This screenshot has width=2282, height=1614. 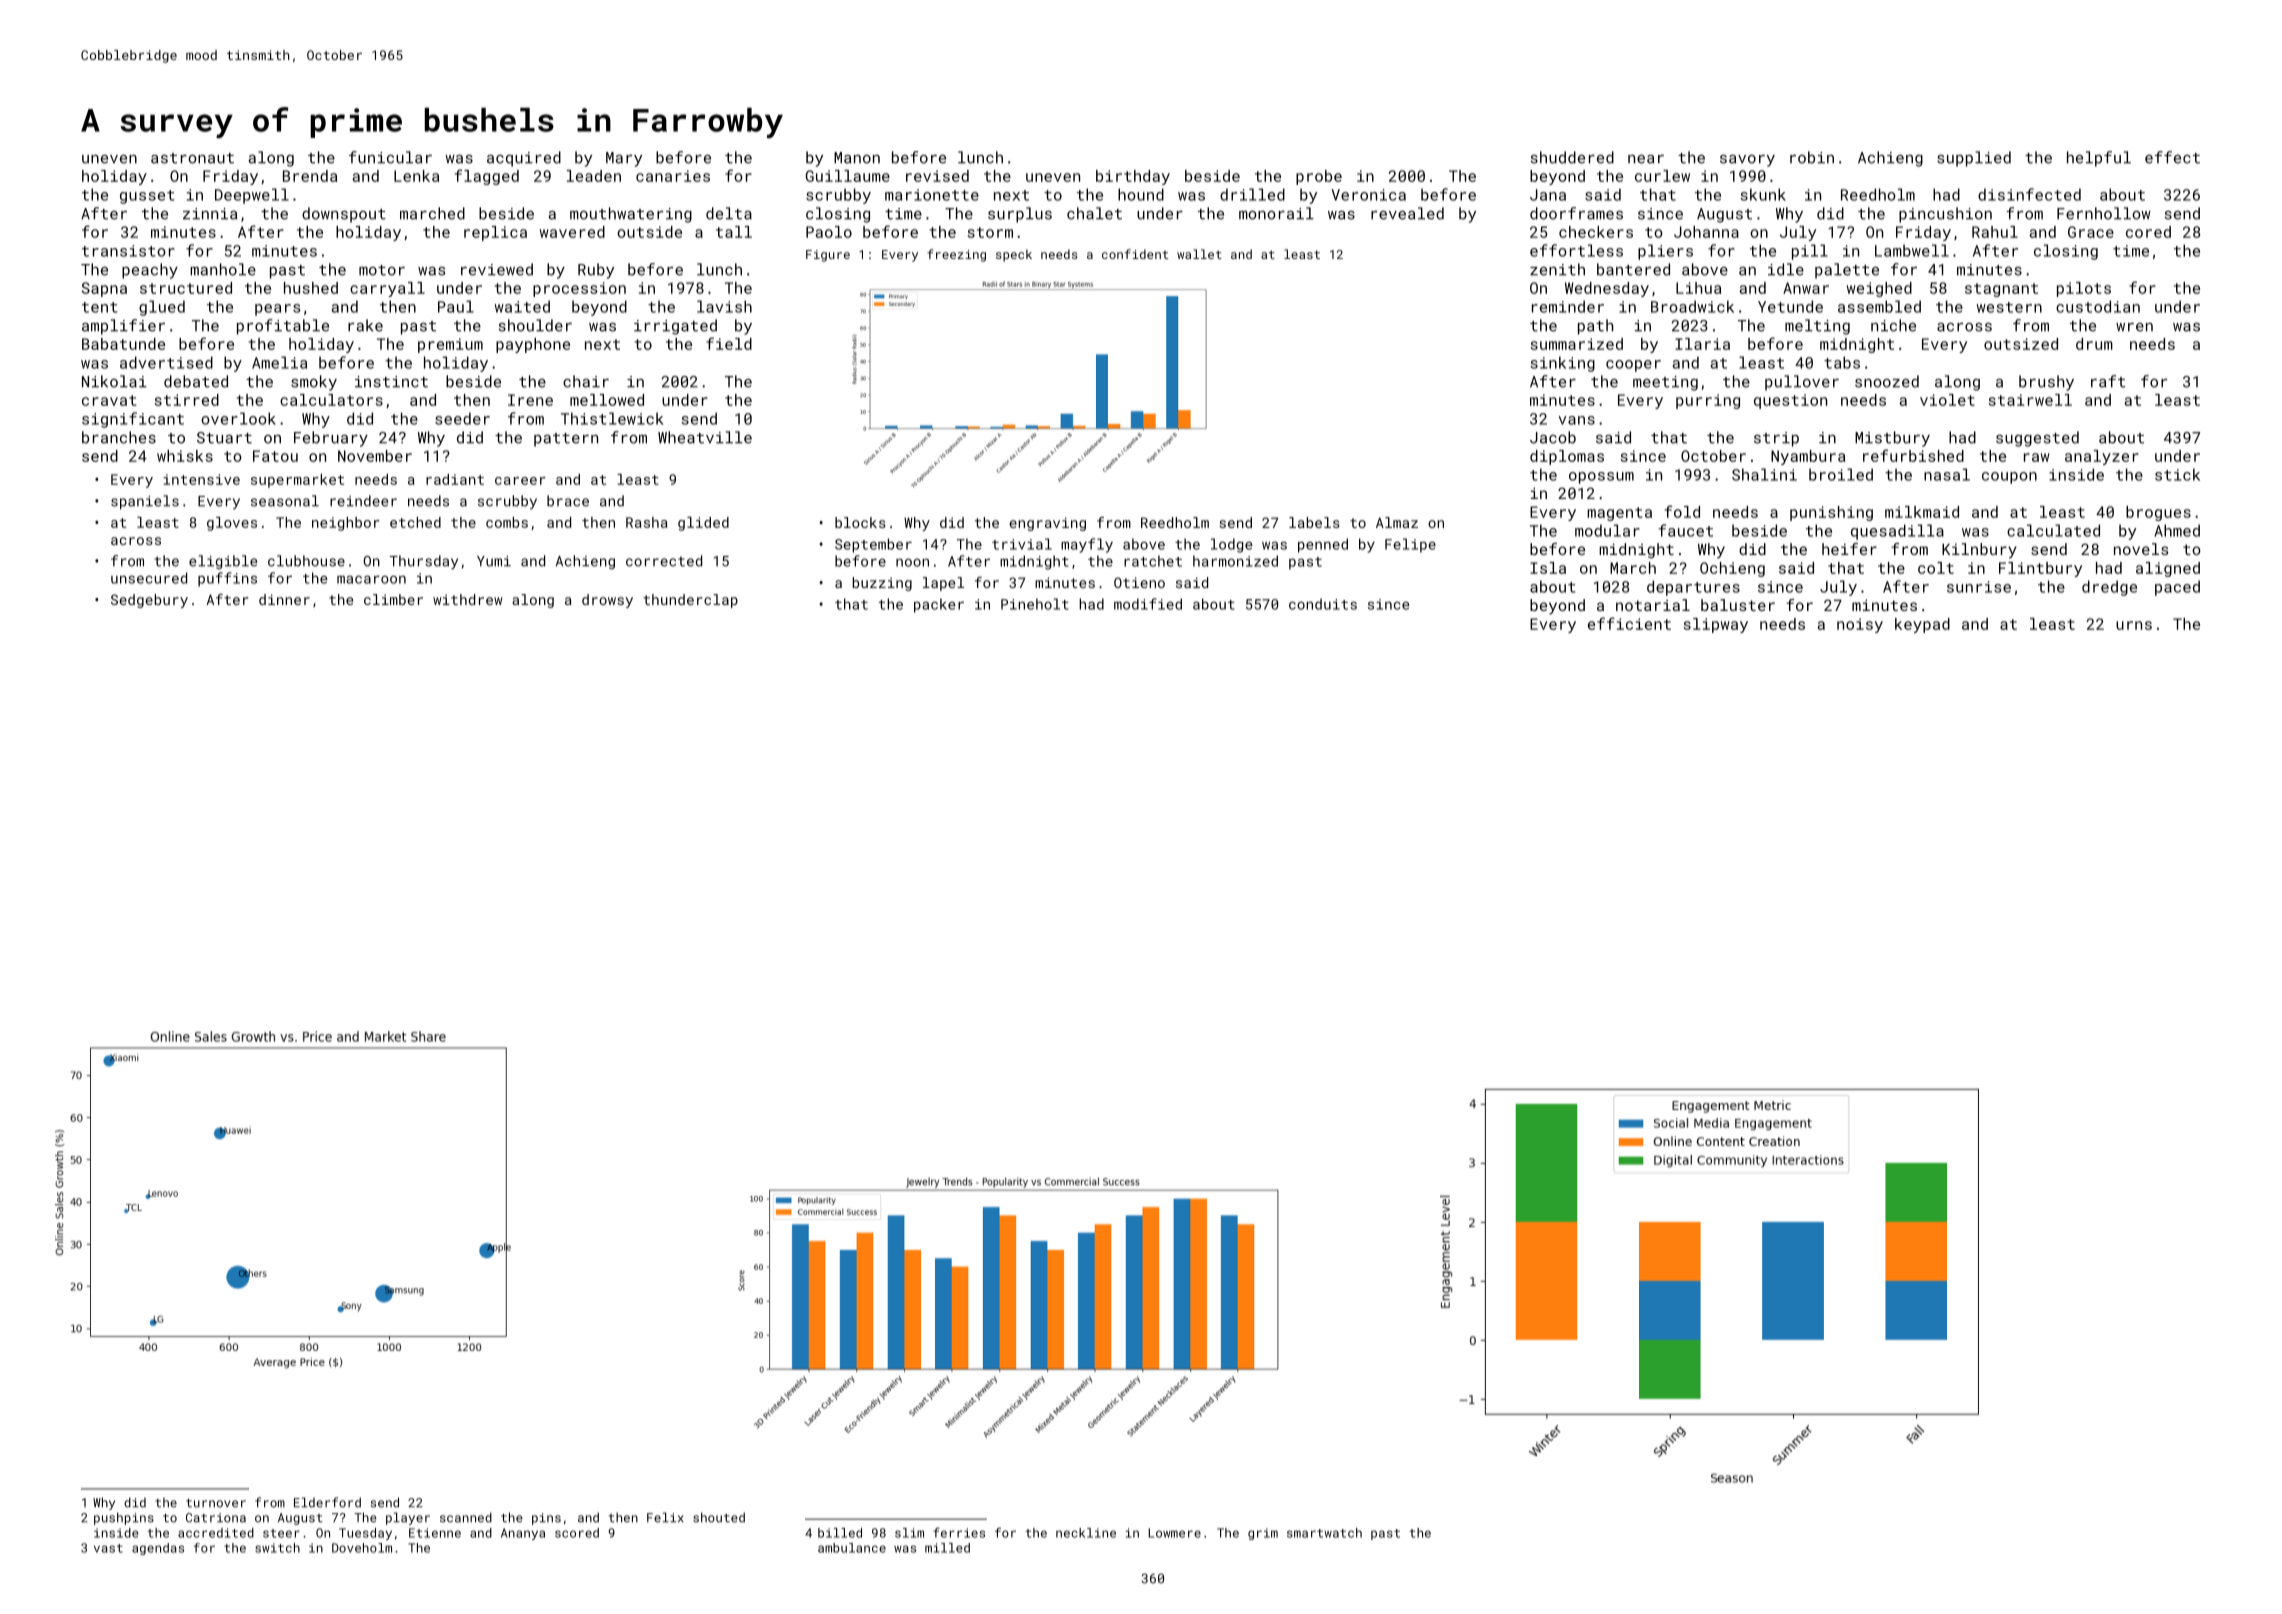 I want to click on grim, so click(x=1263, y=1534).
